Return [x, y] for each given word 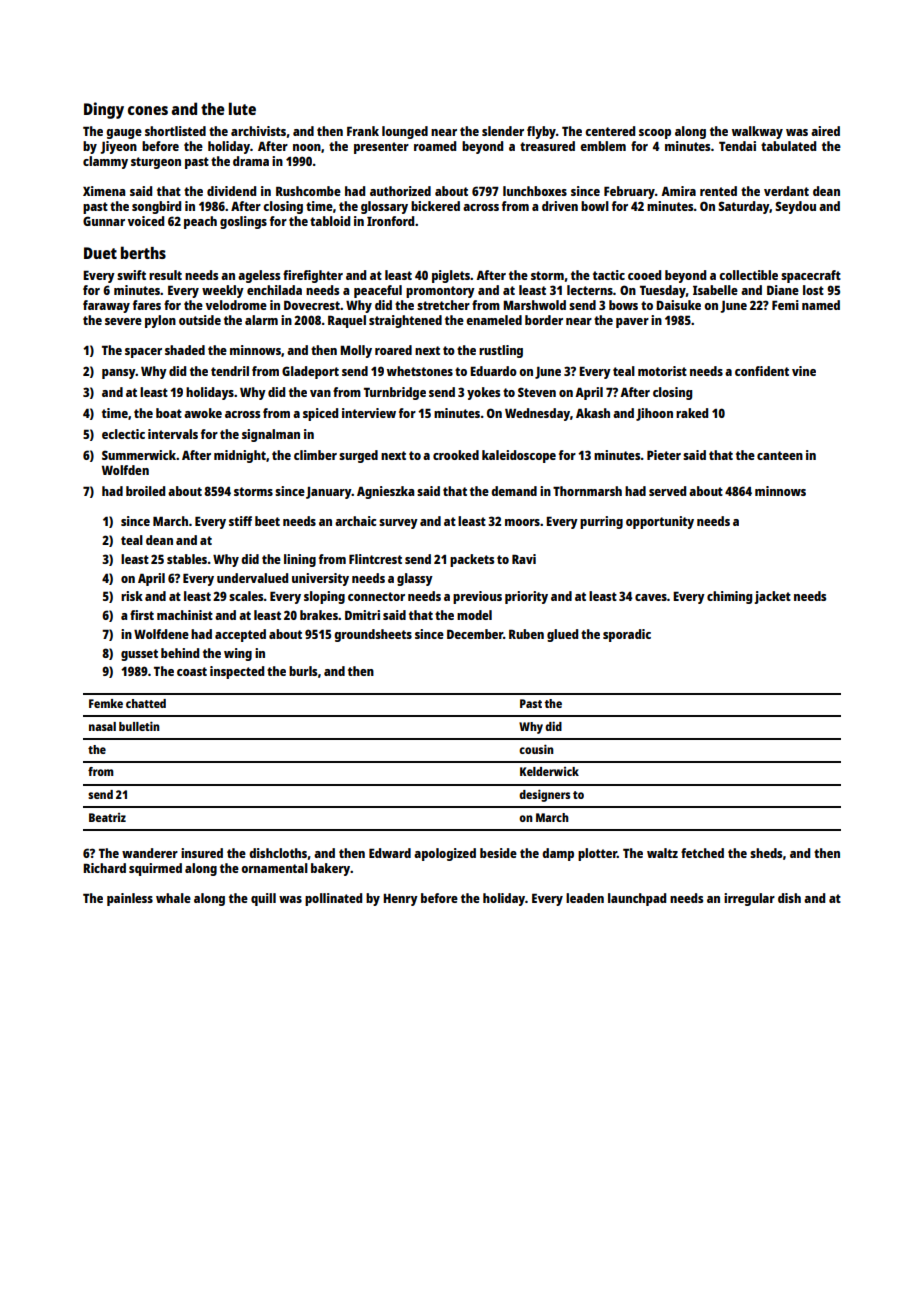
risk [132, 596]
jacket [772, 597]
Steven [537, 392]
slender [503, 131]
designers [544, 795]
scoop [655, 134]
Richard [104, 868]
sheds [766, 853]
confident [762, 371]
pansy [119, 374]
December [475, 634]
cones [148, 110]
